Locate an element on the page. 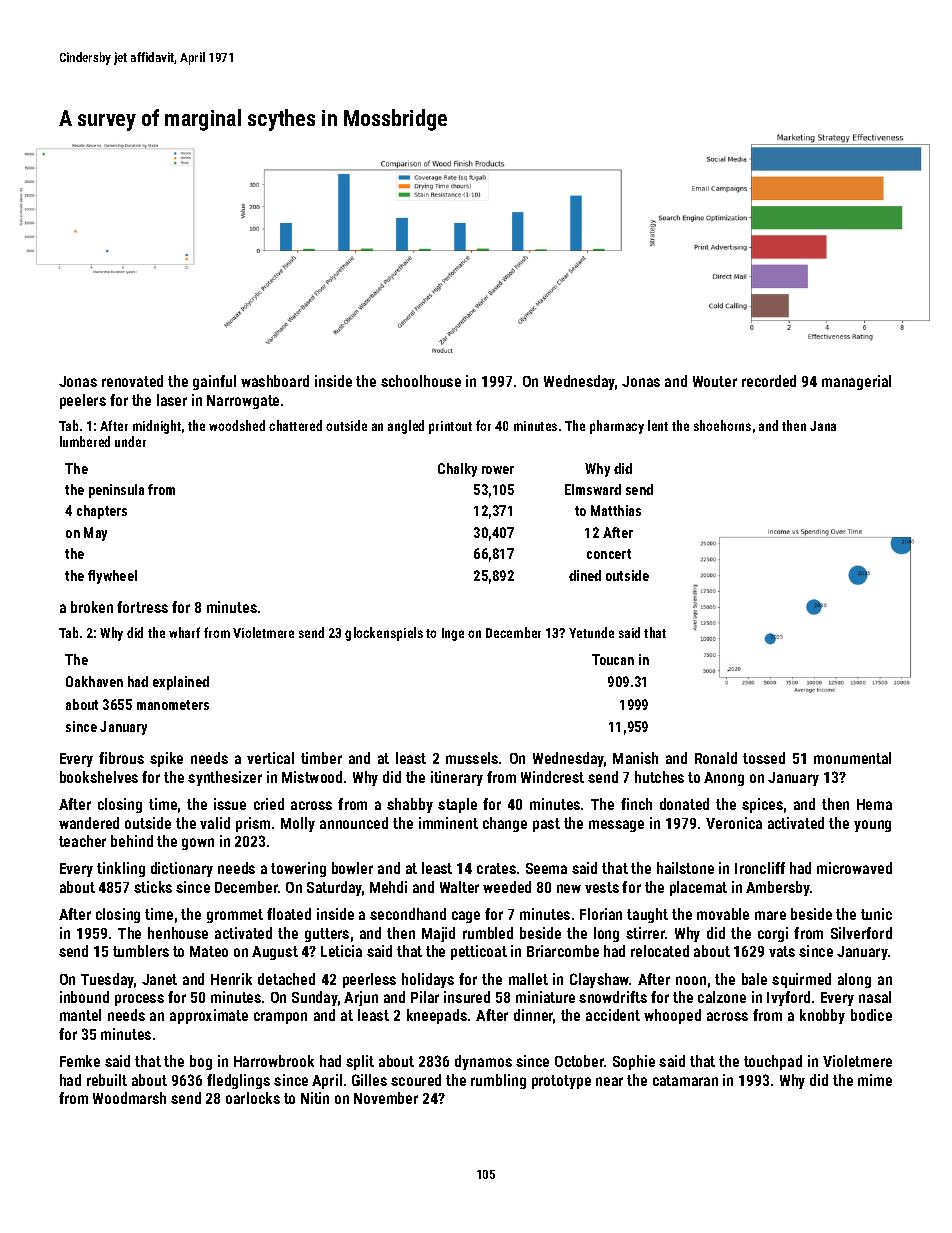  Jana is located at coordinates (823, 426).
